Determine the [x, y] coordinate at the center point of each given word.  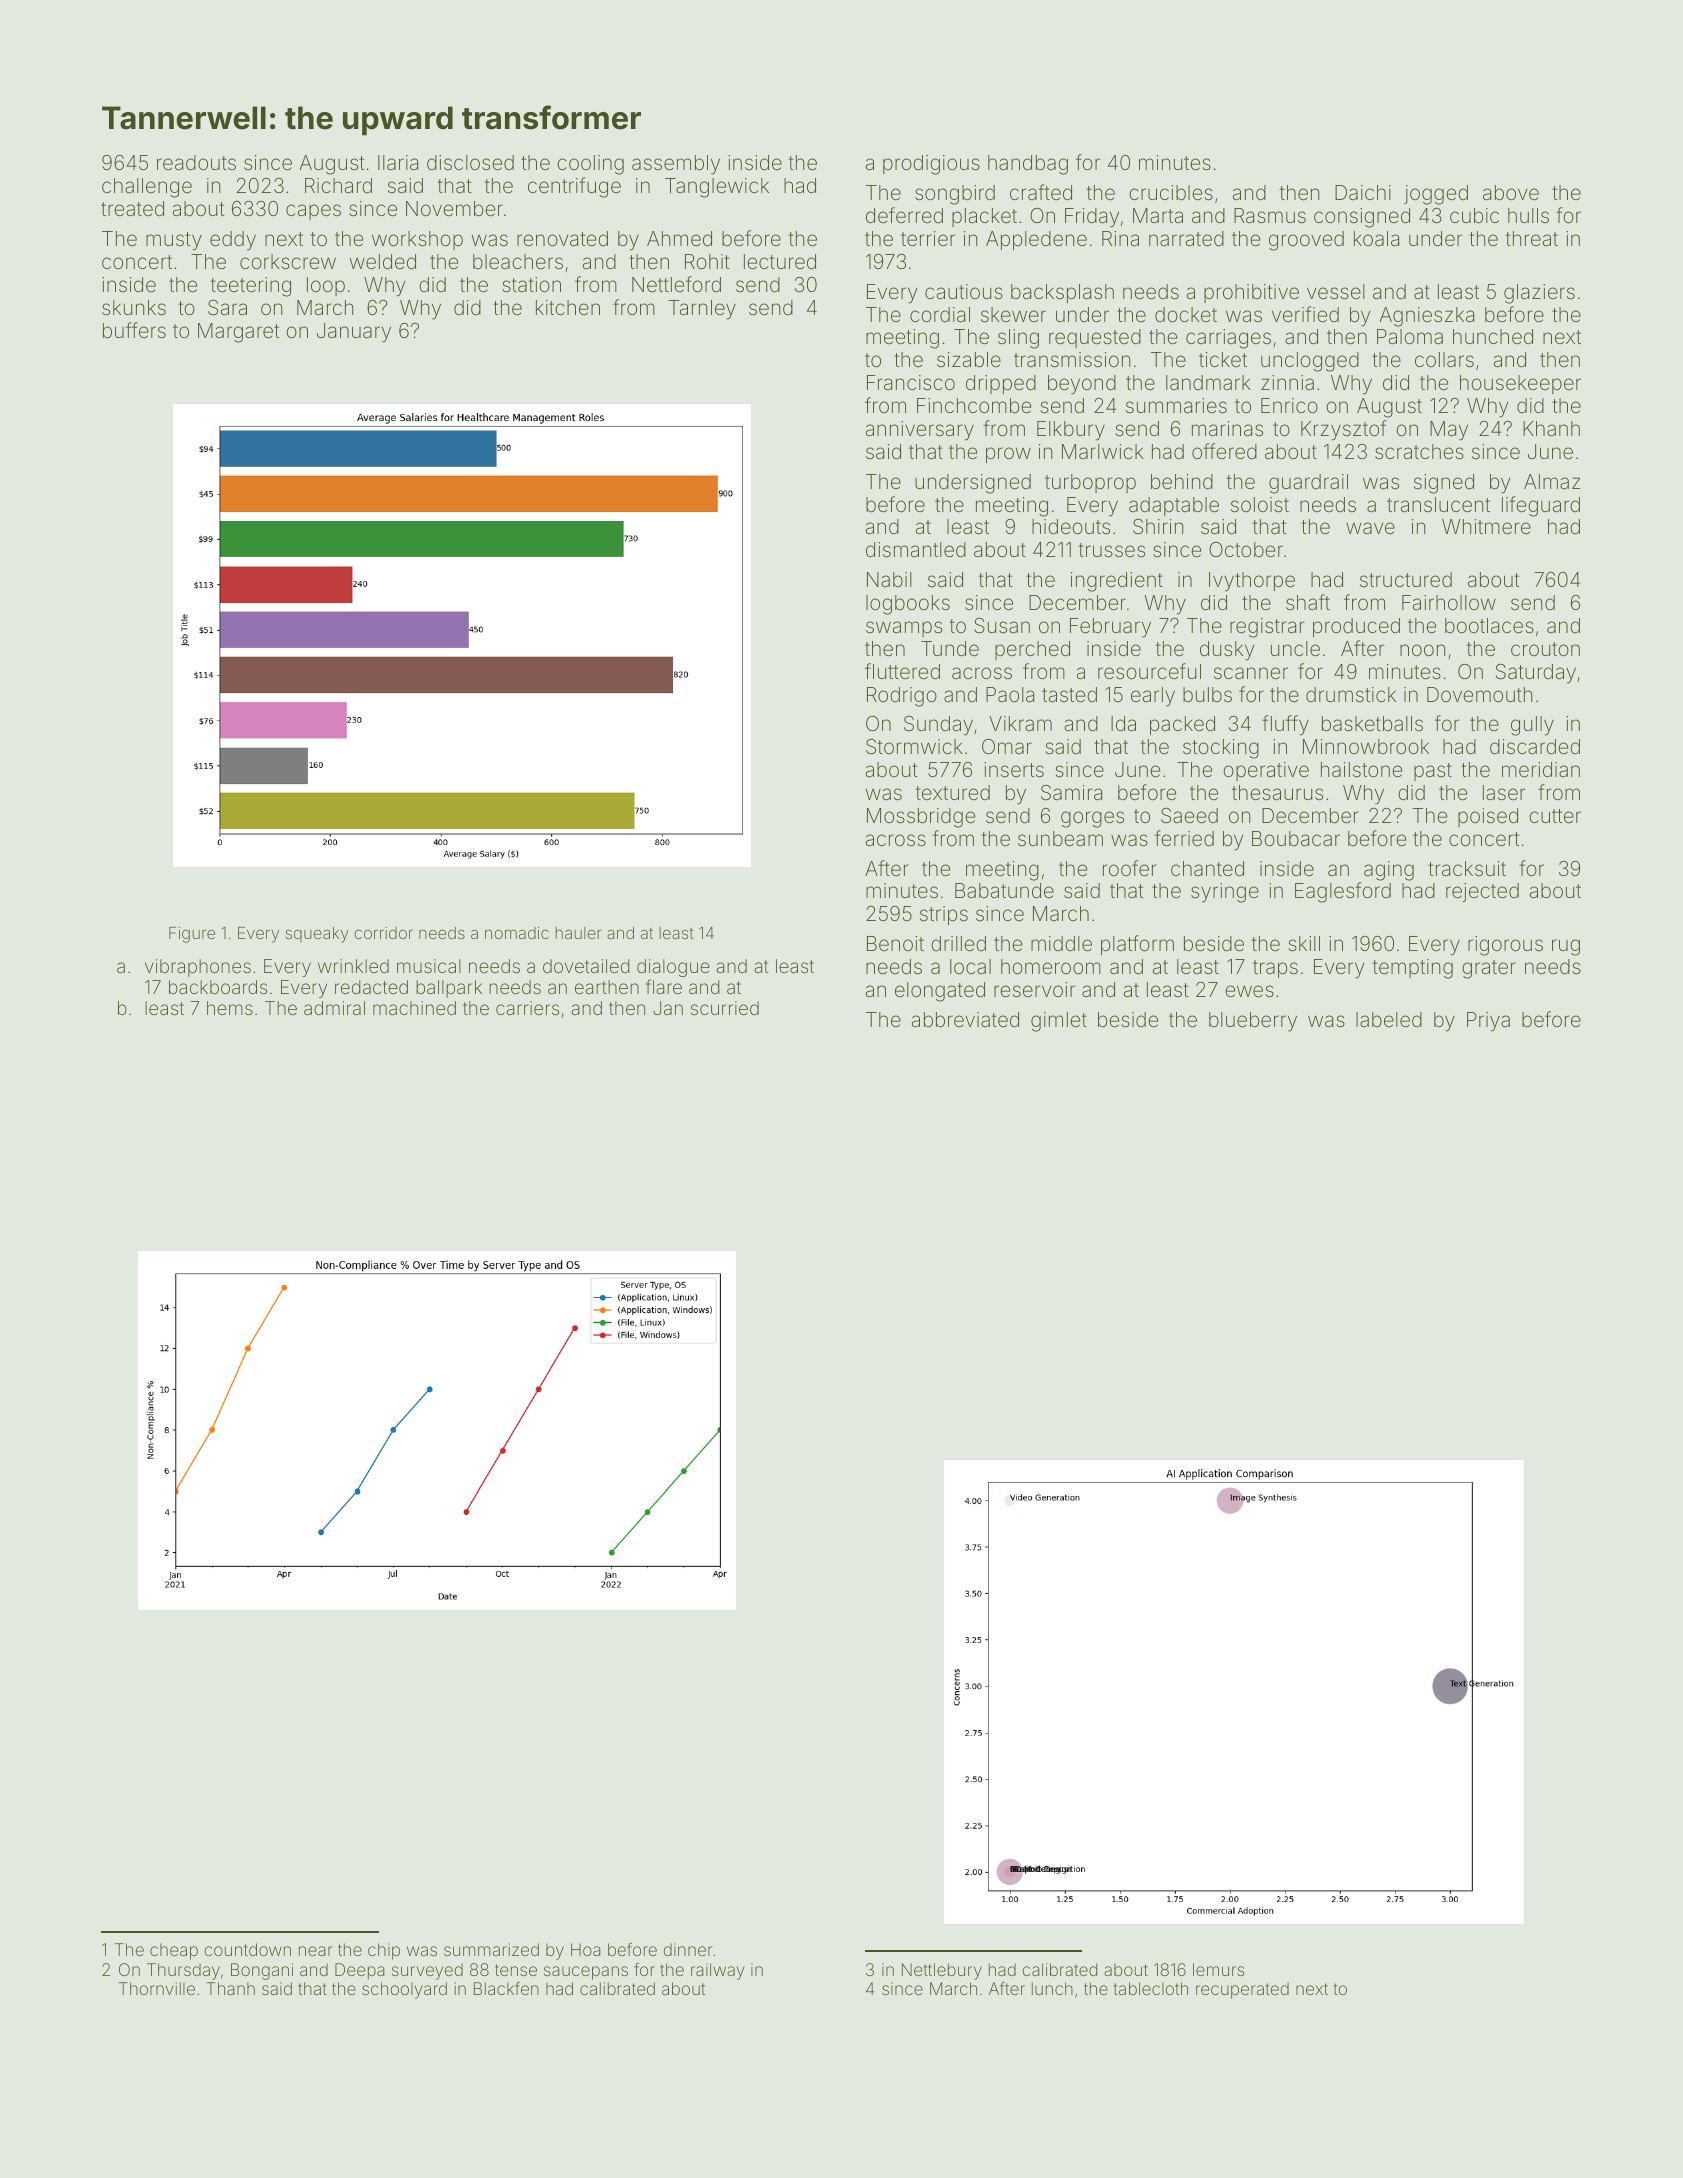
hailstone [1361, 769]
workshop [417, 240]
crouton [1545, 649]
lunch [1052, 1988]
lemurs [1218, 1969]
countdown [248, 1949]
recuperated [1242, 1990]
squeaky [317, 935]
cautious [964, 291]
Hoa [586, 1949]
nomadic [517, 933]
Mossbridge [921, 818]
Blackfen [506, 1988]
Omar [1007, 746]
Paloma [1410, 336]
